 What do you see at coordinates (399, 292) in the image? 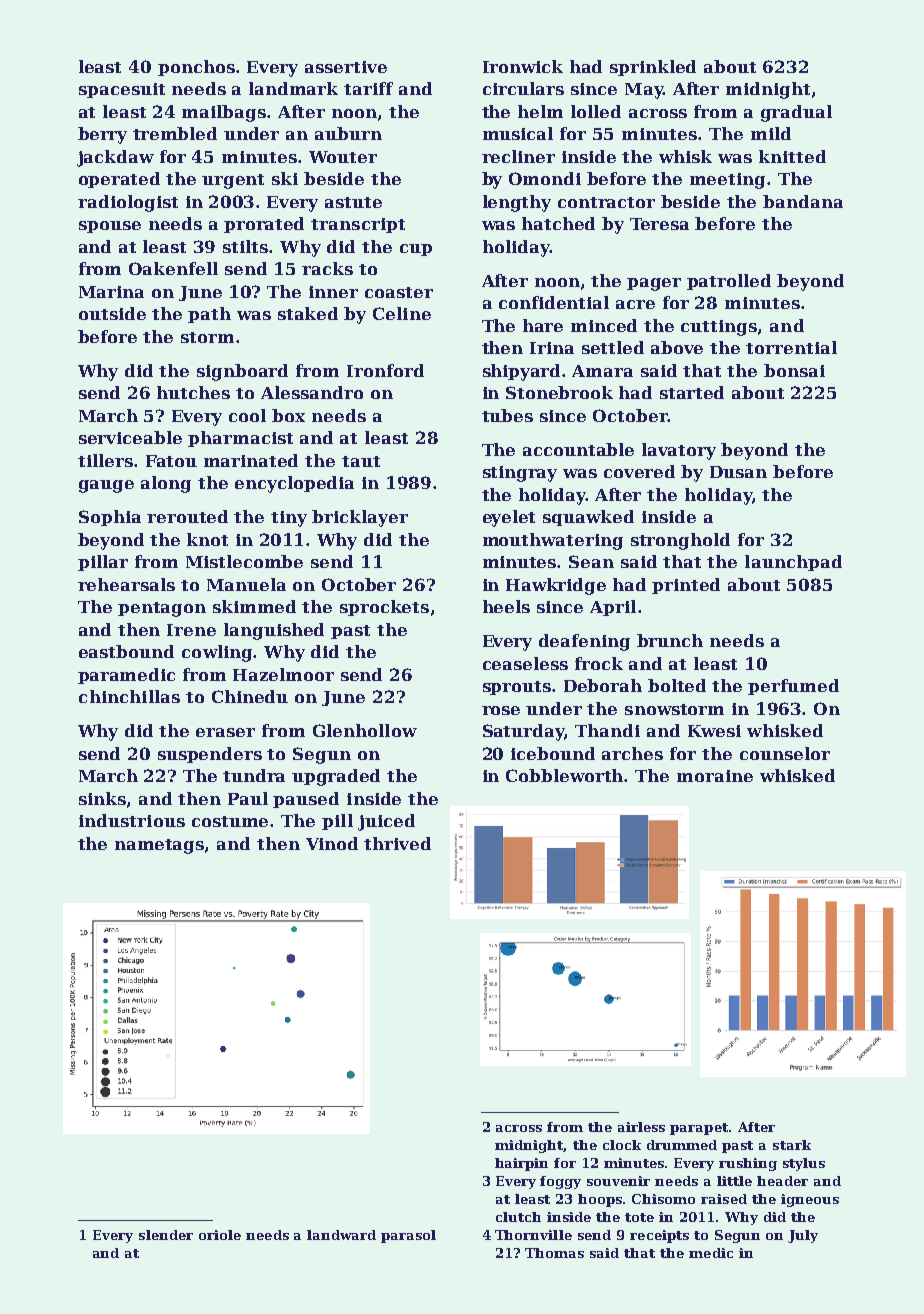
I see `coaster` at bounding box center [399, 292].
